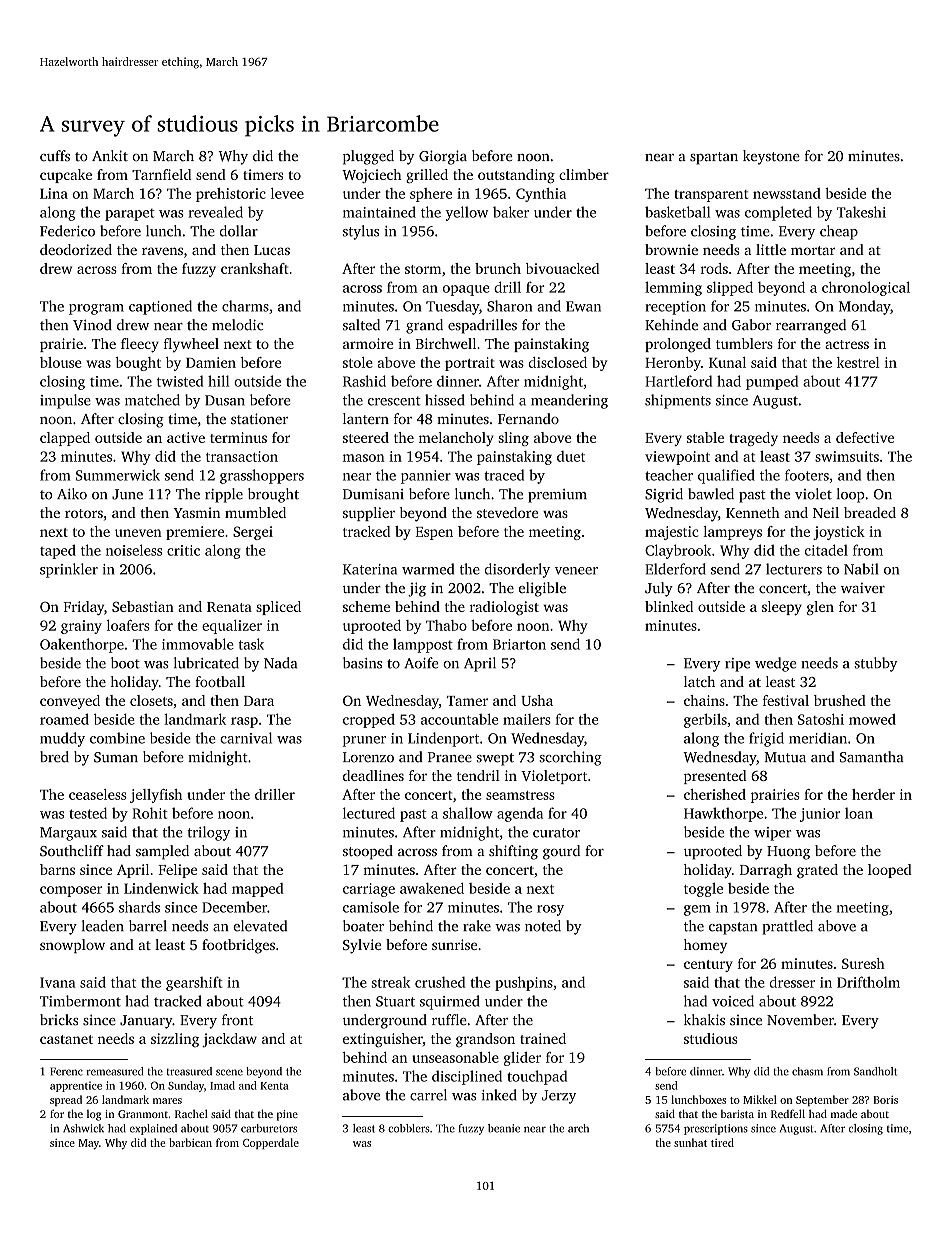  Describe the element at coordinates (218, 381) in the image. I see `hill` at that location.
